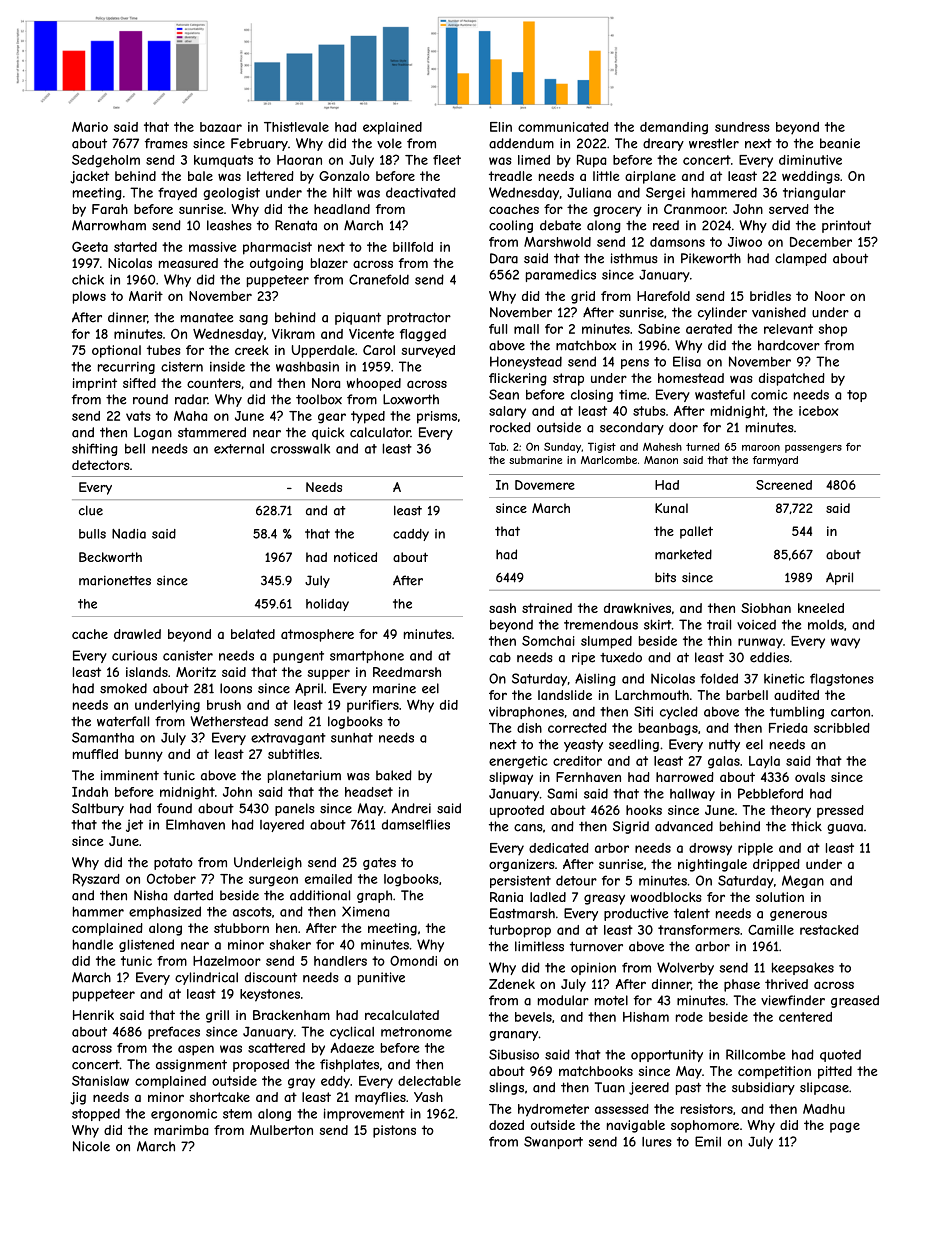 This screenshot has height=1233, width=952. Describe the element at coordinates (510, 176) in the screenshot. I see `treadle` at that location.
